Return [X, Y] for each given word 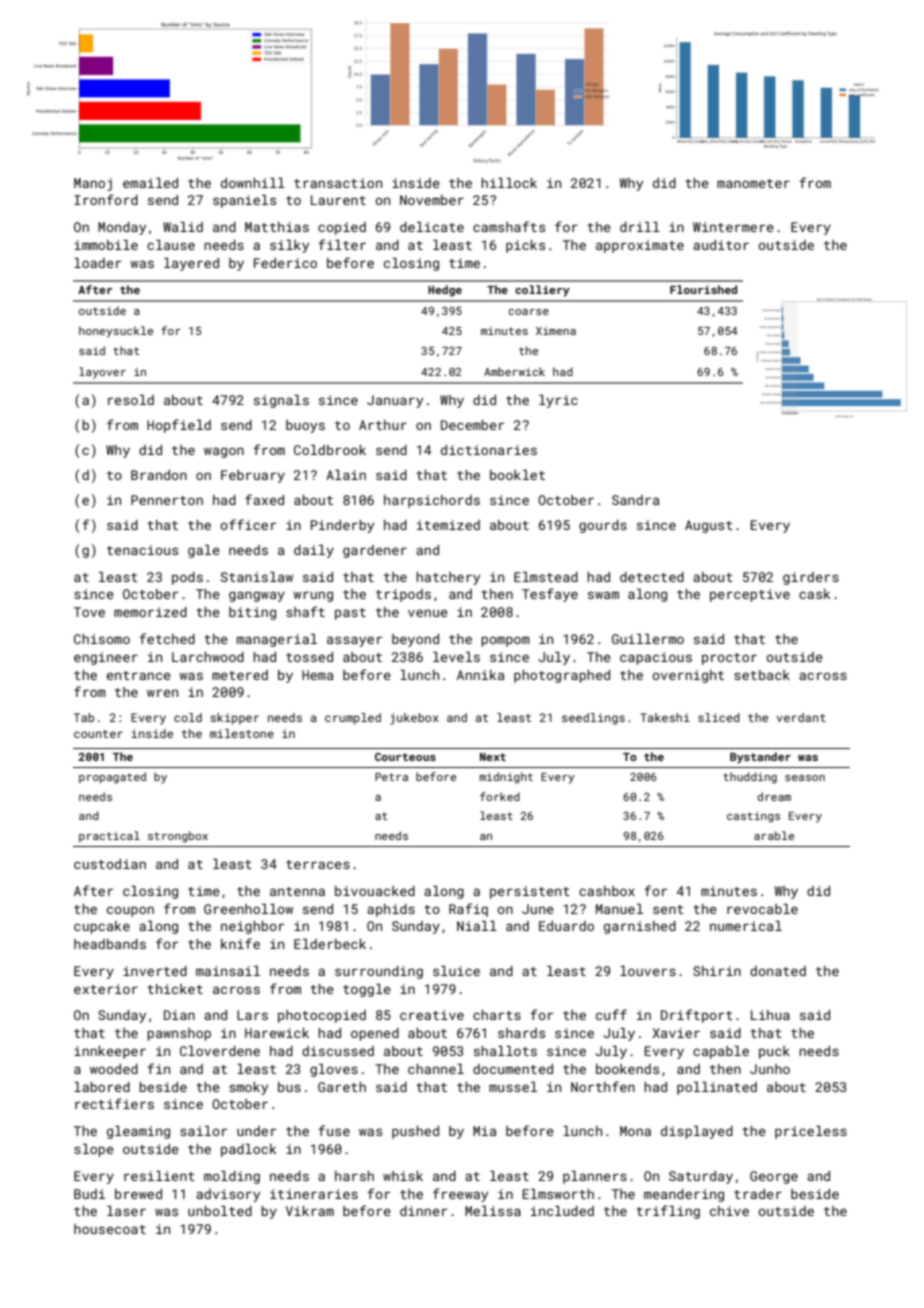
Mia [484, 1131]
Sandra [635, 500]
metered [240, 675]
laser [126, 1211]
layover [102, 373]
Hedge [445, 291]
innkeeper [110, 1052]
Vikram [310, 1211]
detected [652, 577]
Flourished [703, 289]
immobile [106, 245]
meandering [684, 1195]
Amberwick [514, 371]
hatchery [448, 578]
